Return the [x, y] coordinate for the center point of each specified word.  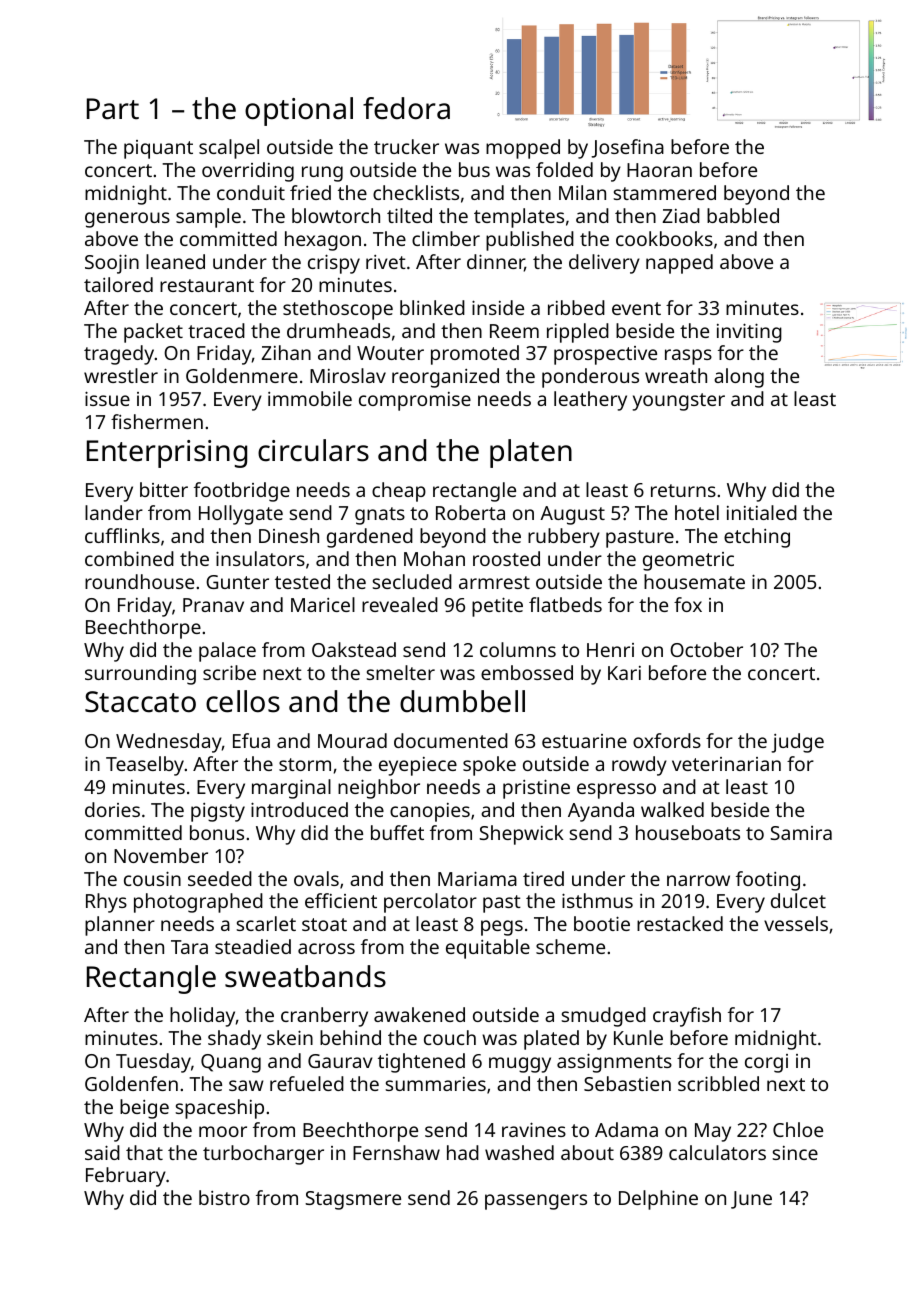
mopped [523, 149]
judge [797, 743]
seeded [220, 878]
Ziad [681, 215]
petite [497, 607]
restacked [680, 923]
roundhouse [139, 581]
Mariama [477, 878]
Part [113, 109]
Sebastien [627, 1083]
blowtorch [336, 215]
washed [519, 1152]
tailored [118, 284]
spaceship [220, 1109]
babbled [743, 215]
